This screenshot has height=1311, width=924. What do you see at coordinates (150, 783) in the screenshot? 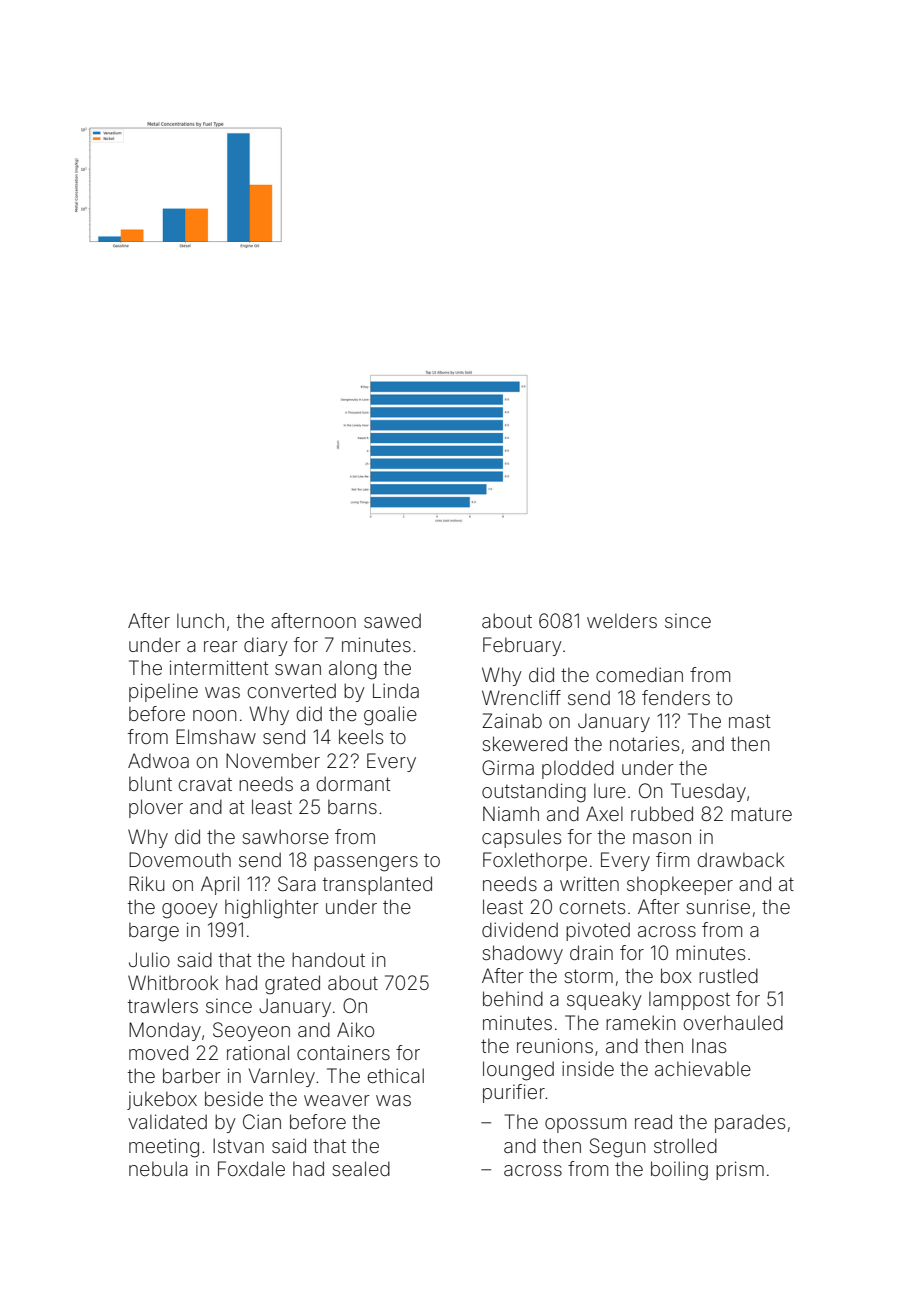
I see `blunt` at bounding box center [150, 783].
